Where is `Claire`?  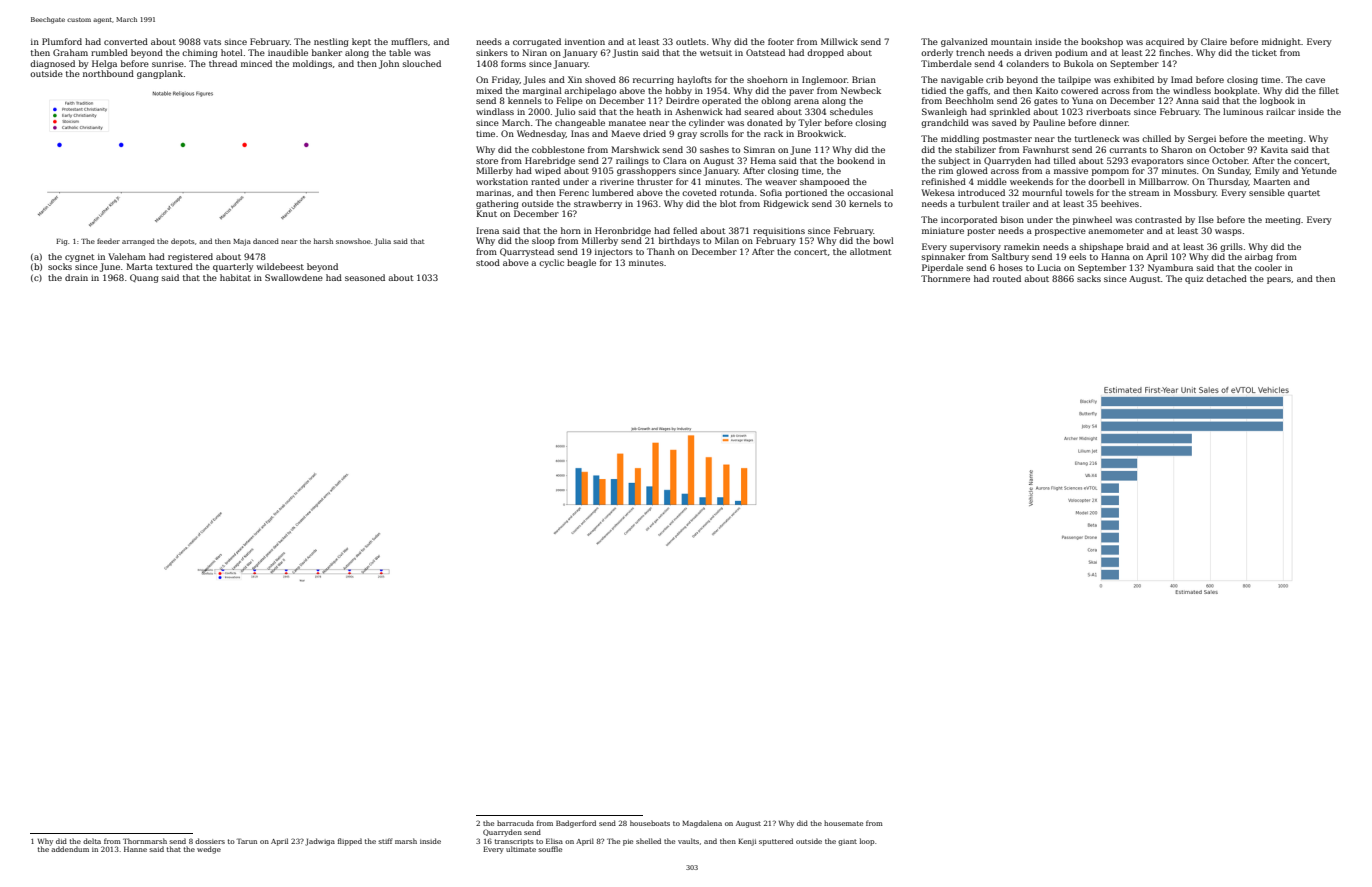
Claire is located at coordinates (1214, 41).
